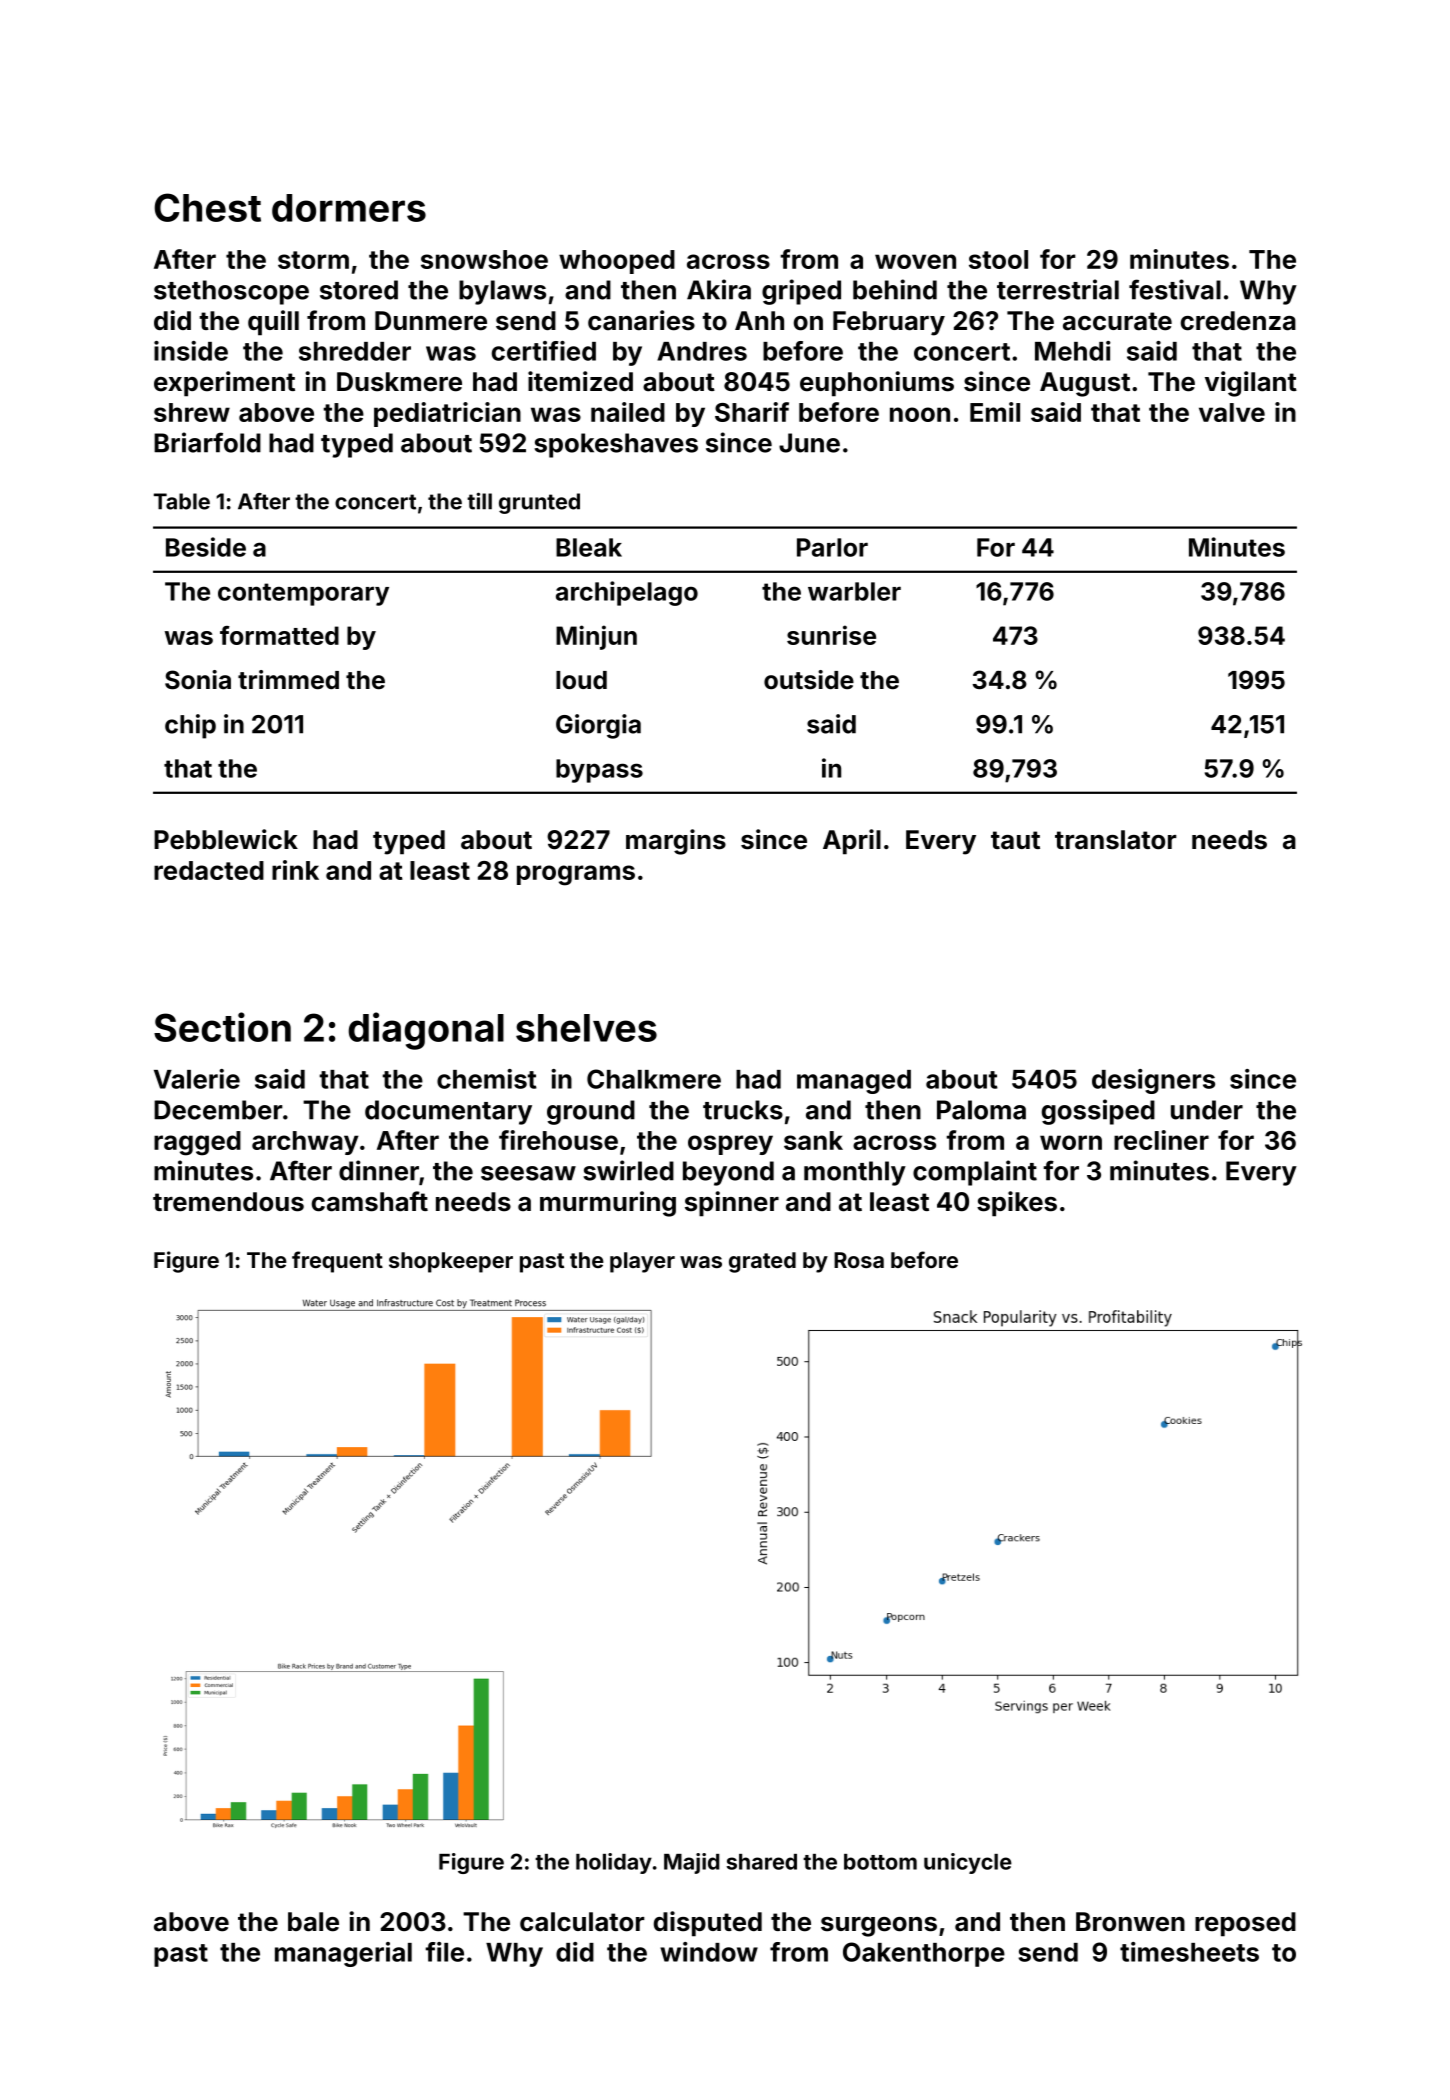 This screenshot has width=1450, height=2100. I want to click on window, so click(709, 1952).
